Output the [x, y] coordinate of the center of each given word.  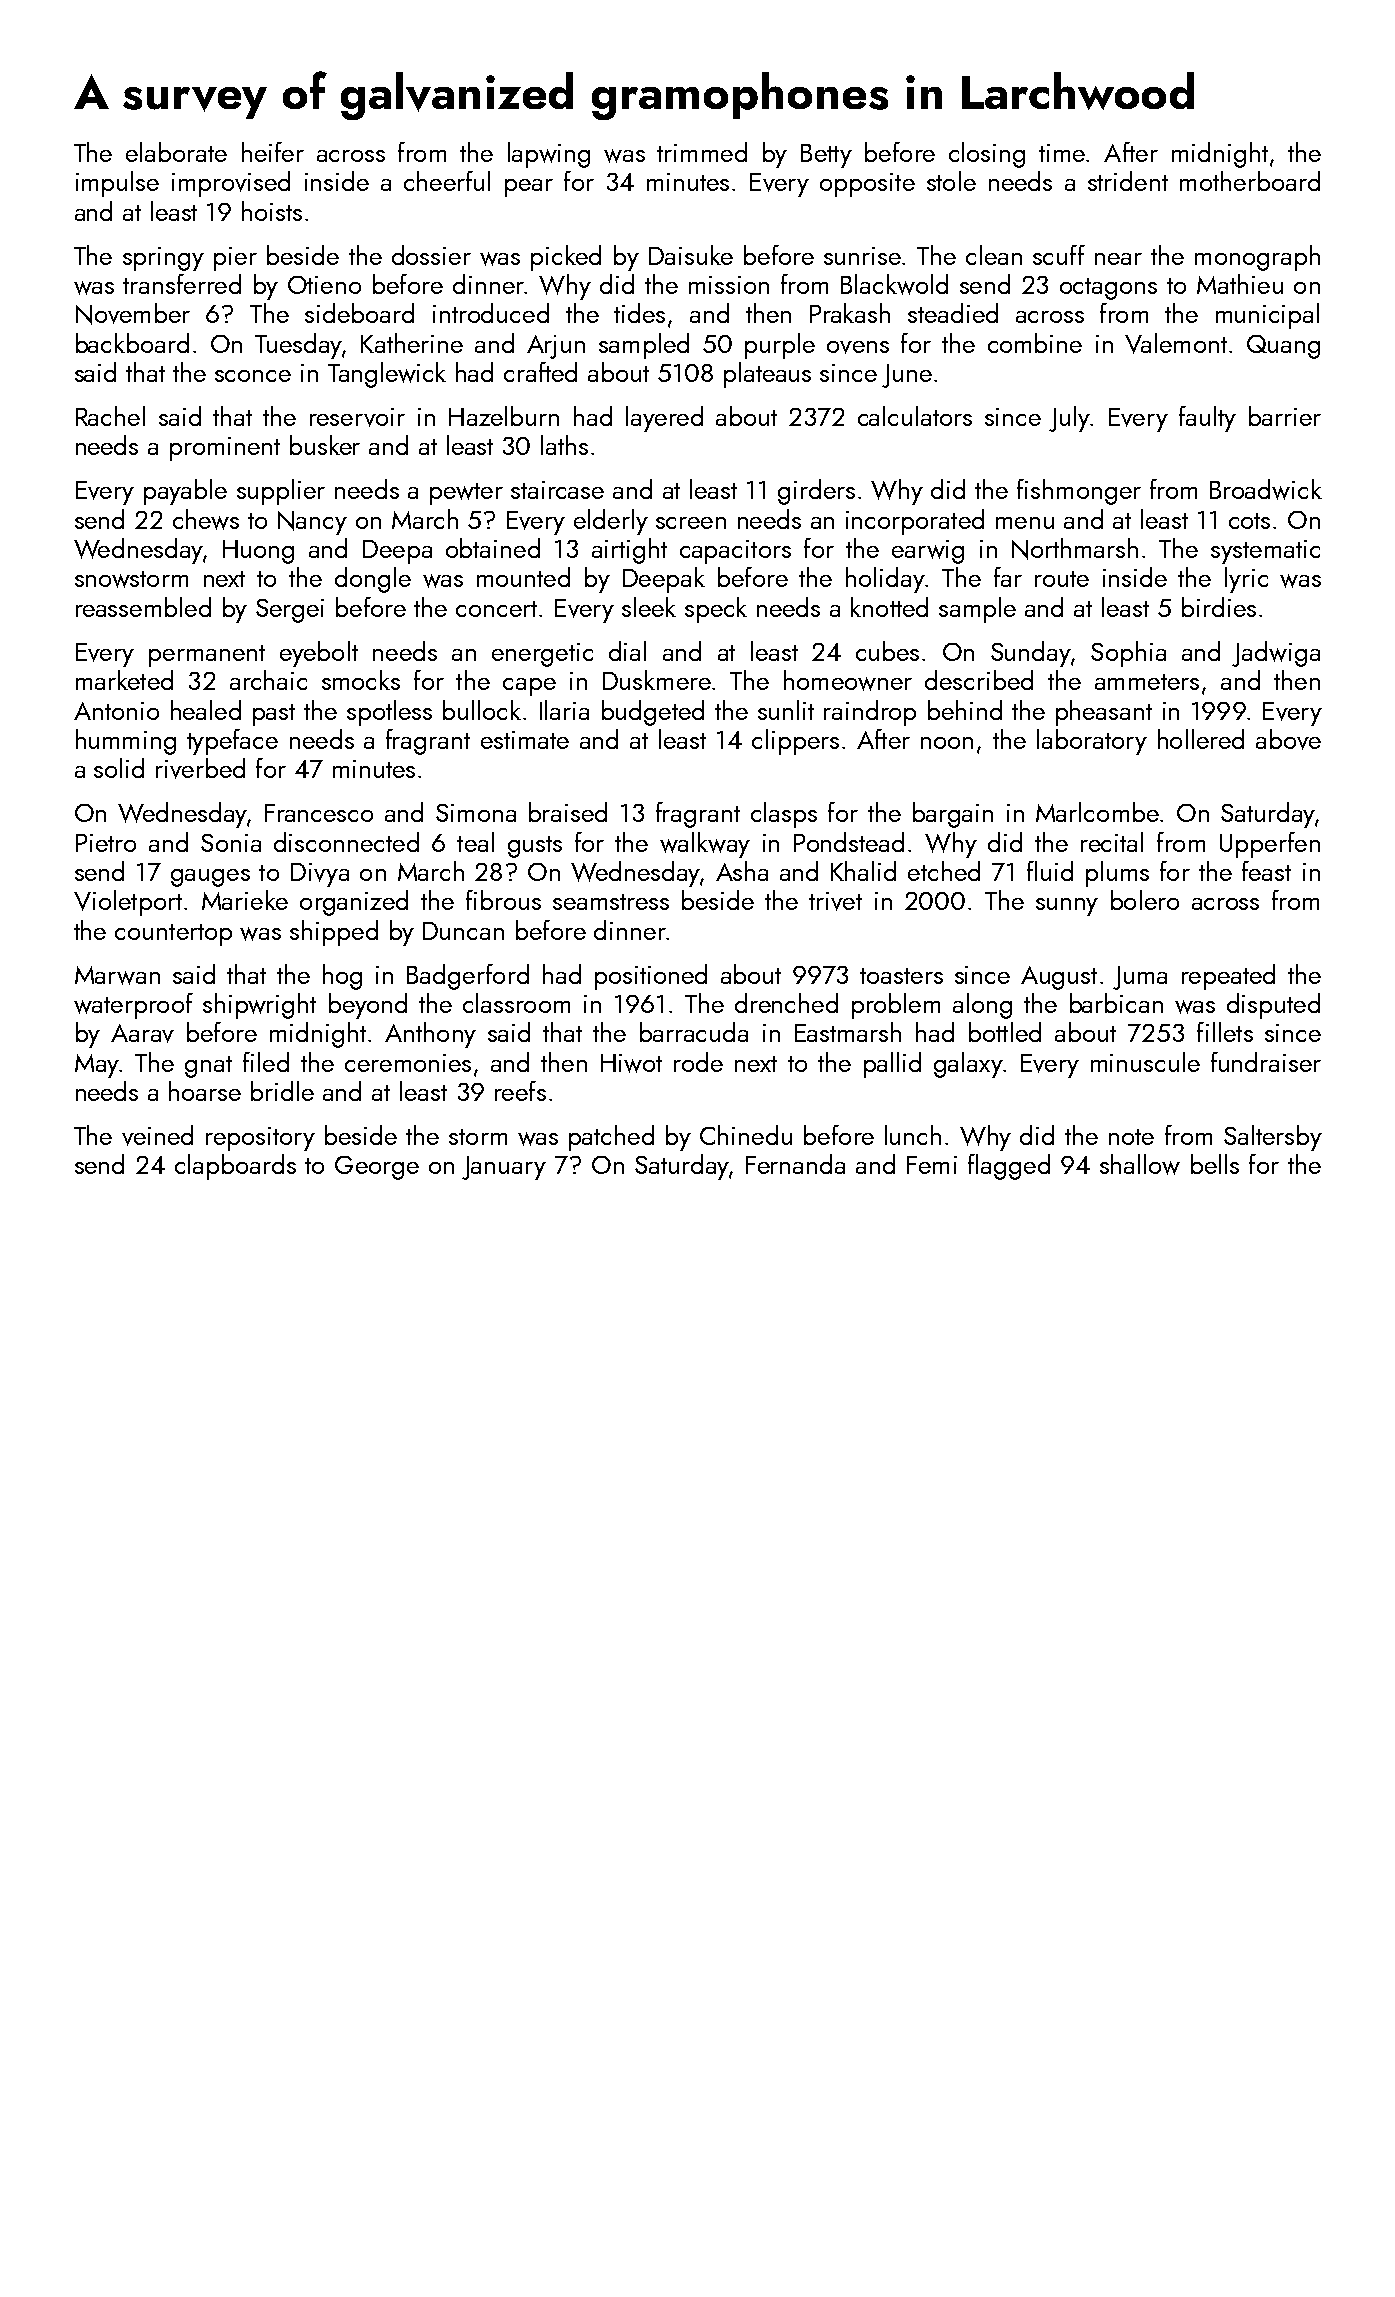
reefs [520, 1091]
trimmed [702, 152]
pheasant [1104, 713]
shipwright [259, 1006]
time [1062, 153]
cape [529, 687]
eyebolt [319, 654]
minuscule [1145, 1062]
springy [163, 259]
